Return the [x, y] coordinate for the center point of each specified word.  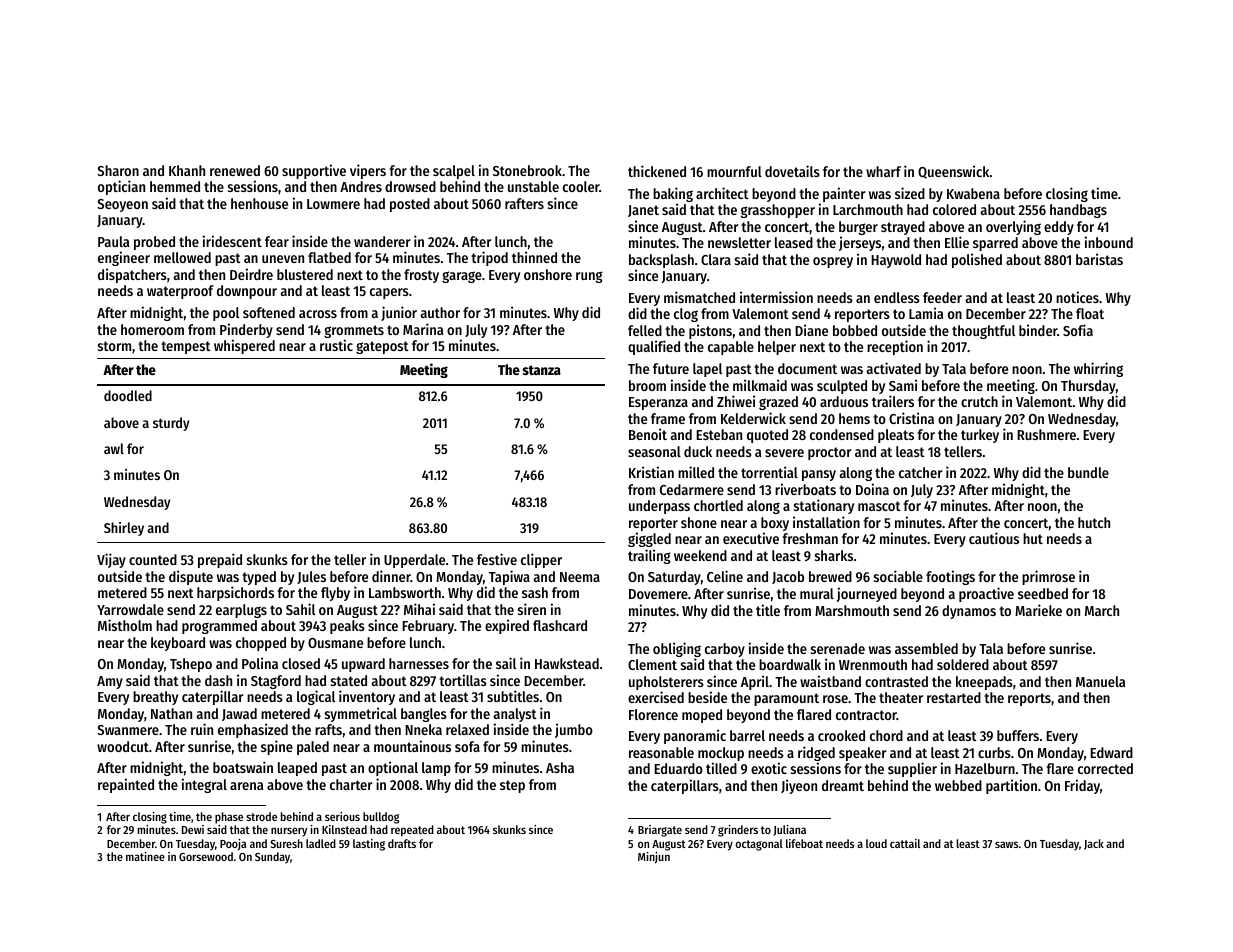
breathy [155, 698]
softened [269, 312]
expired [507, 626]
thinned [534, 257]
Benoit [648, 434]
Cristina [911, 418]
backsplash [661, 261]
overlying [1013, 227]
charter [351, 784]
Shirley [124, 529]
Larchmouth [868, 209]
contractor [866, 715]
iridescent [232, 241]
